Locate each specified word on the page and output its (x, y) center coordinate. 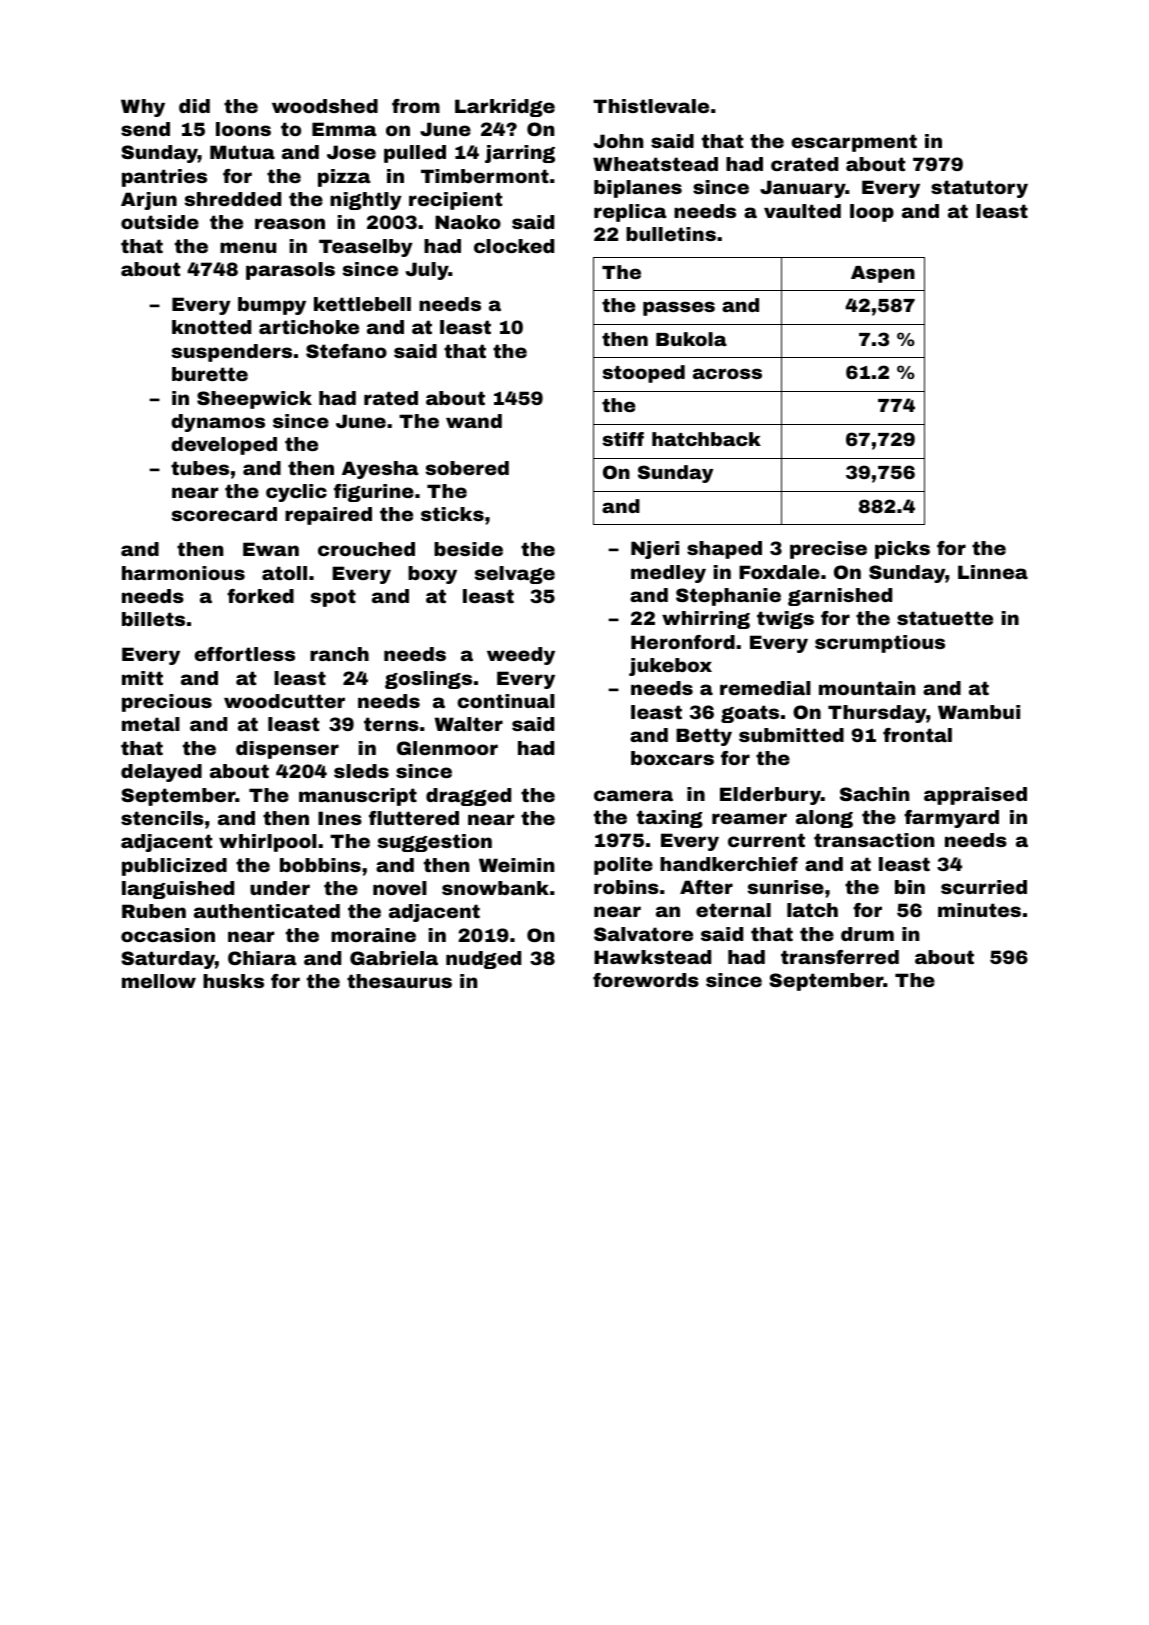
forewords (646, 980)
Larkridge (505, 108)
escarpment (854, 143)
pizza (344, 178)
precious (167, 703)
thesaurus (399, 981)
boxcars (672, 758)
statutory (979, 189)
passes (679, 308)
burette (210, 374)
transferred (840, 957)
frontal (917, 735)
